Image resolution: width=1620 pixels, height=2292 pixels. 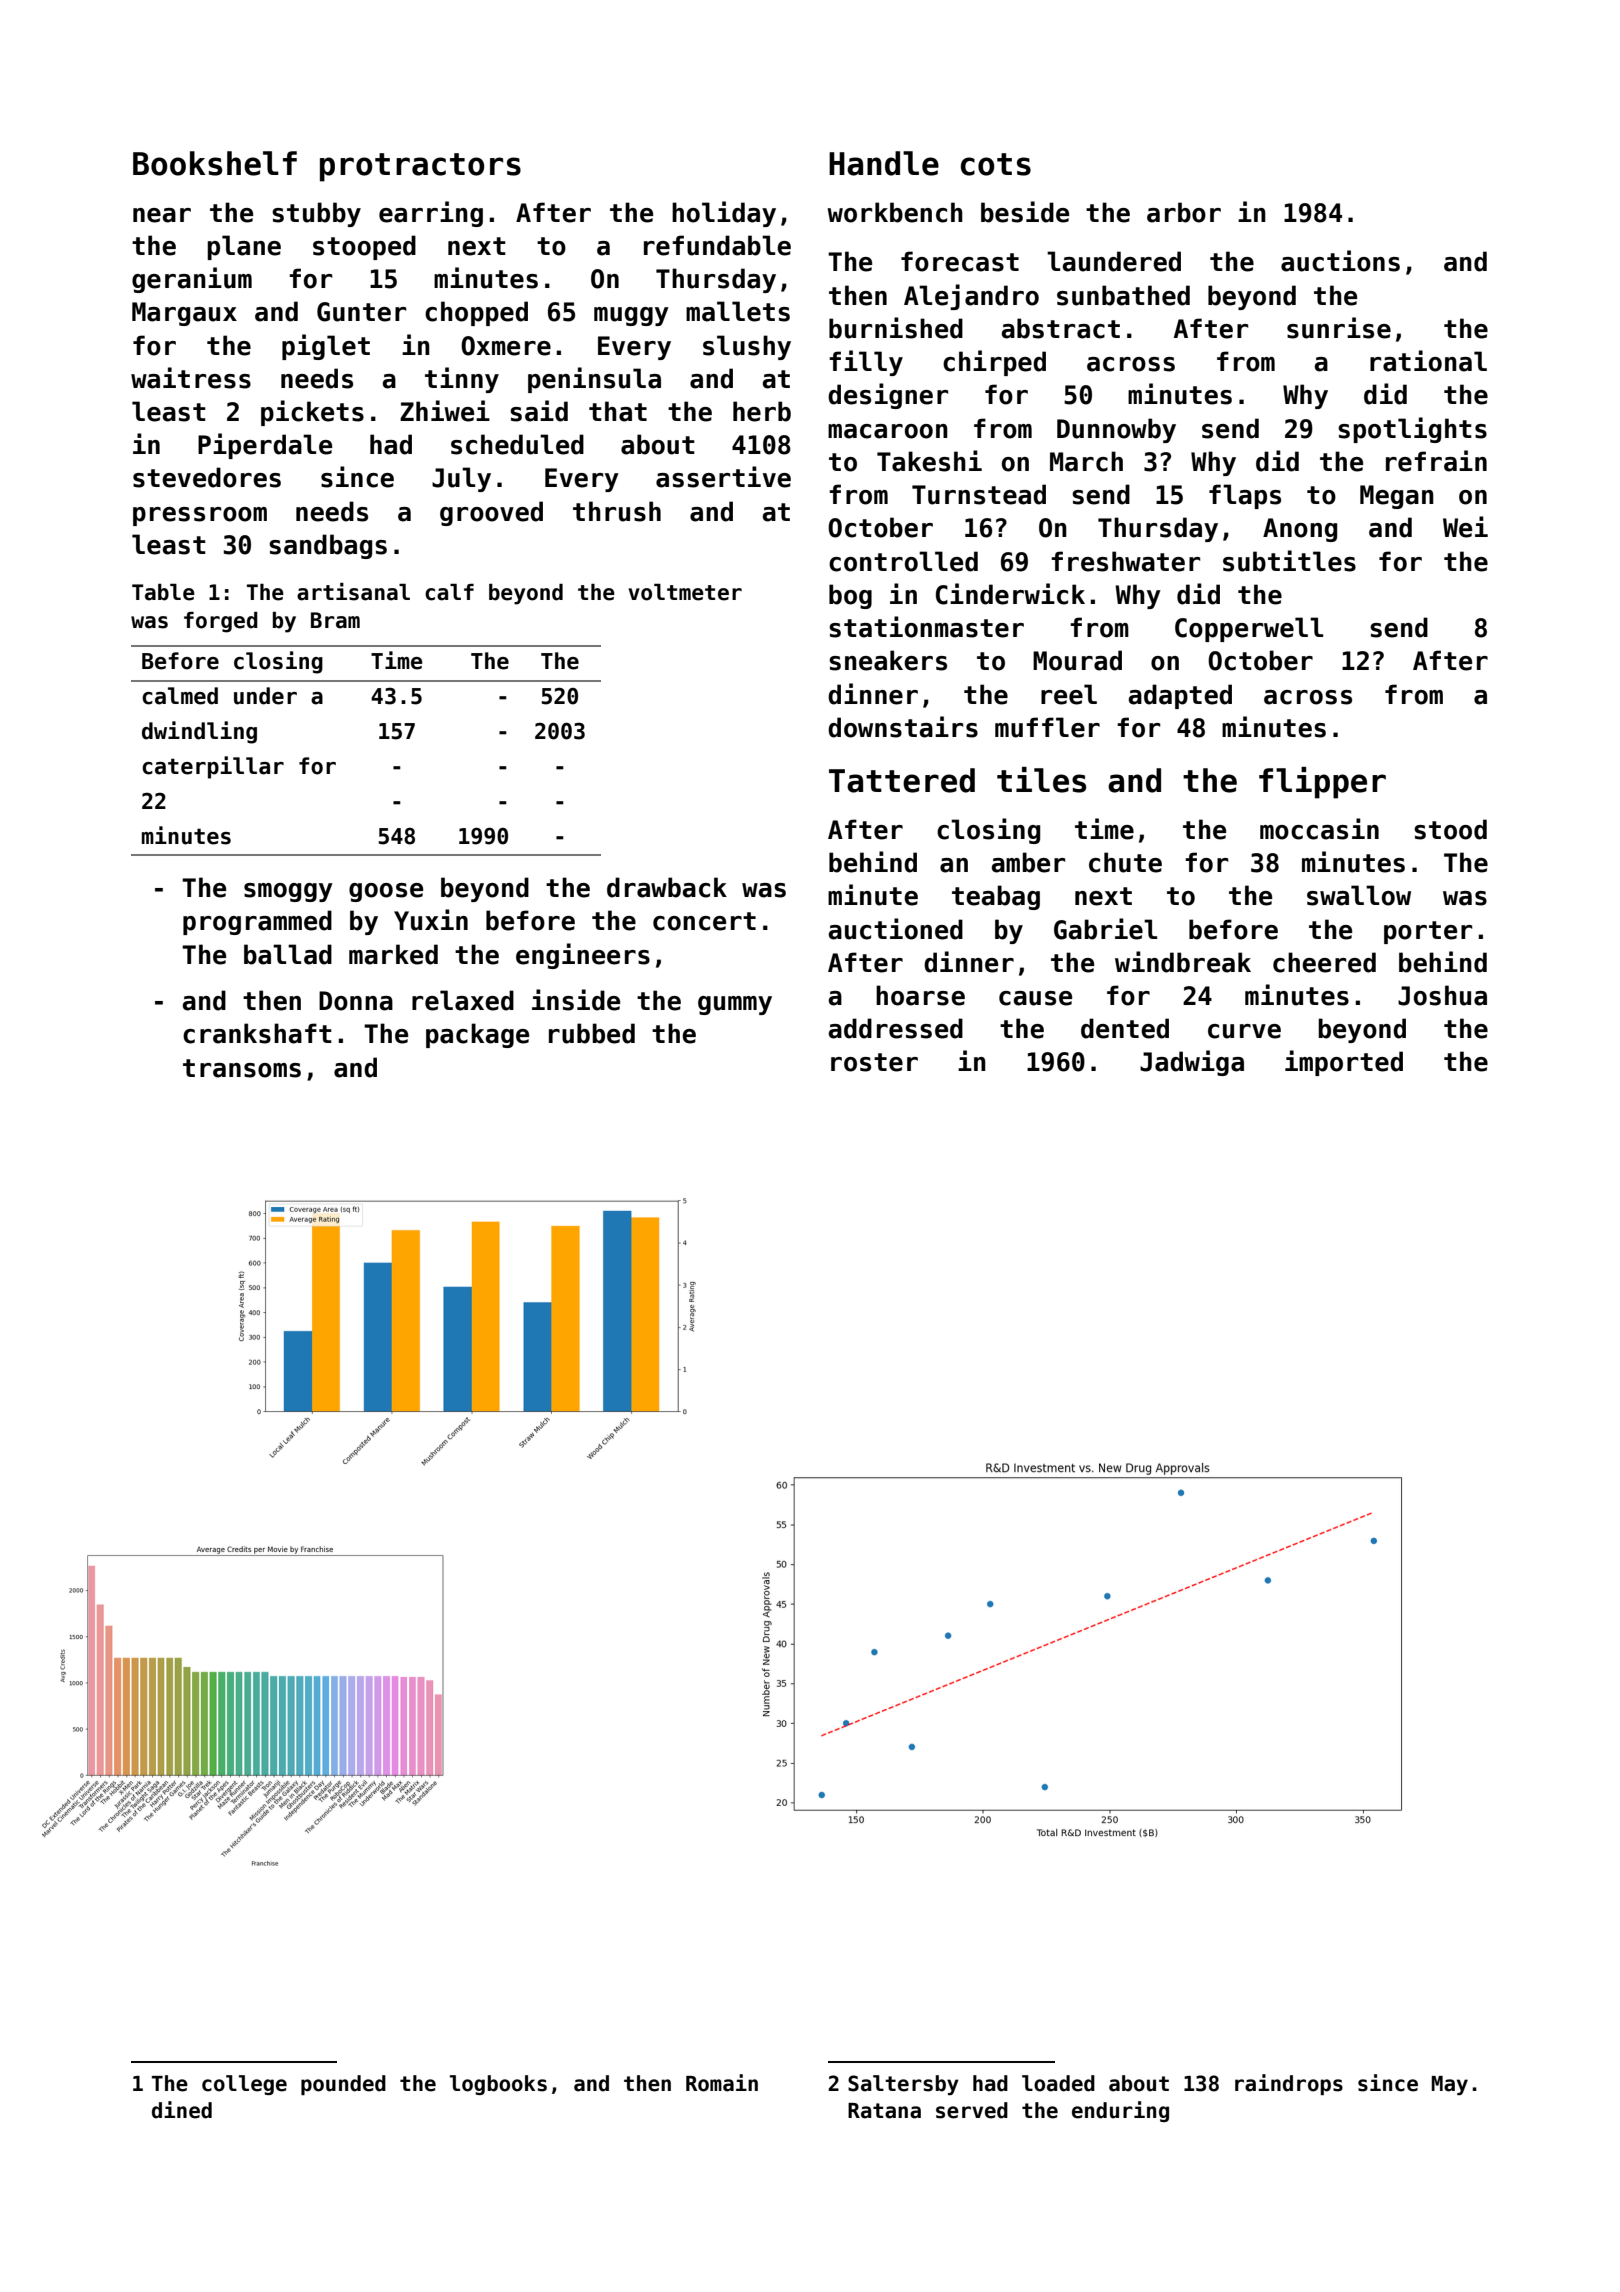 What do you see at coordinates (874, 1062) in the page?
I see `roster` at bounding box center [874, 1062].
